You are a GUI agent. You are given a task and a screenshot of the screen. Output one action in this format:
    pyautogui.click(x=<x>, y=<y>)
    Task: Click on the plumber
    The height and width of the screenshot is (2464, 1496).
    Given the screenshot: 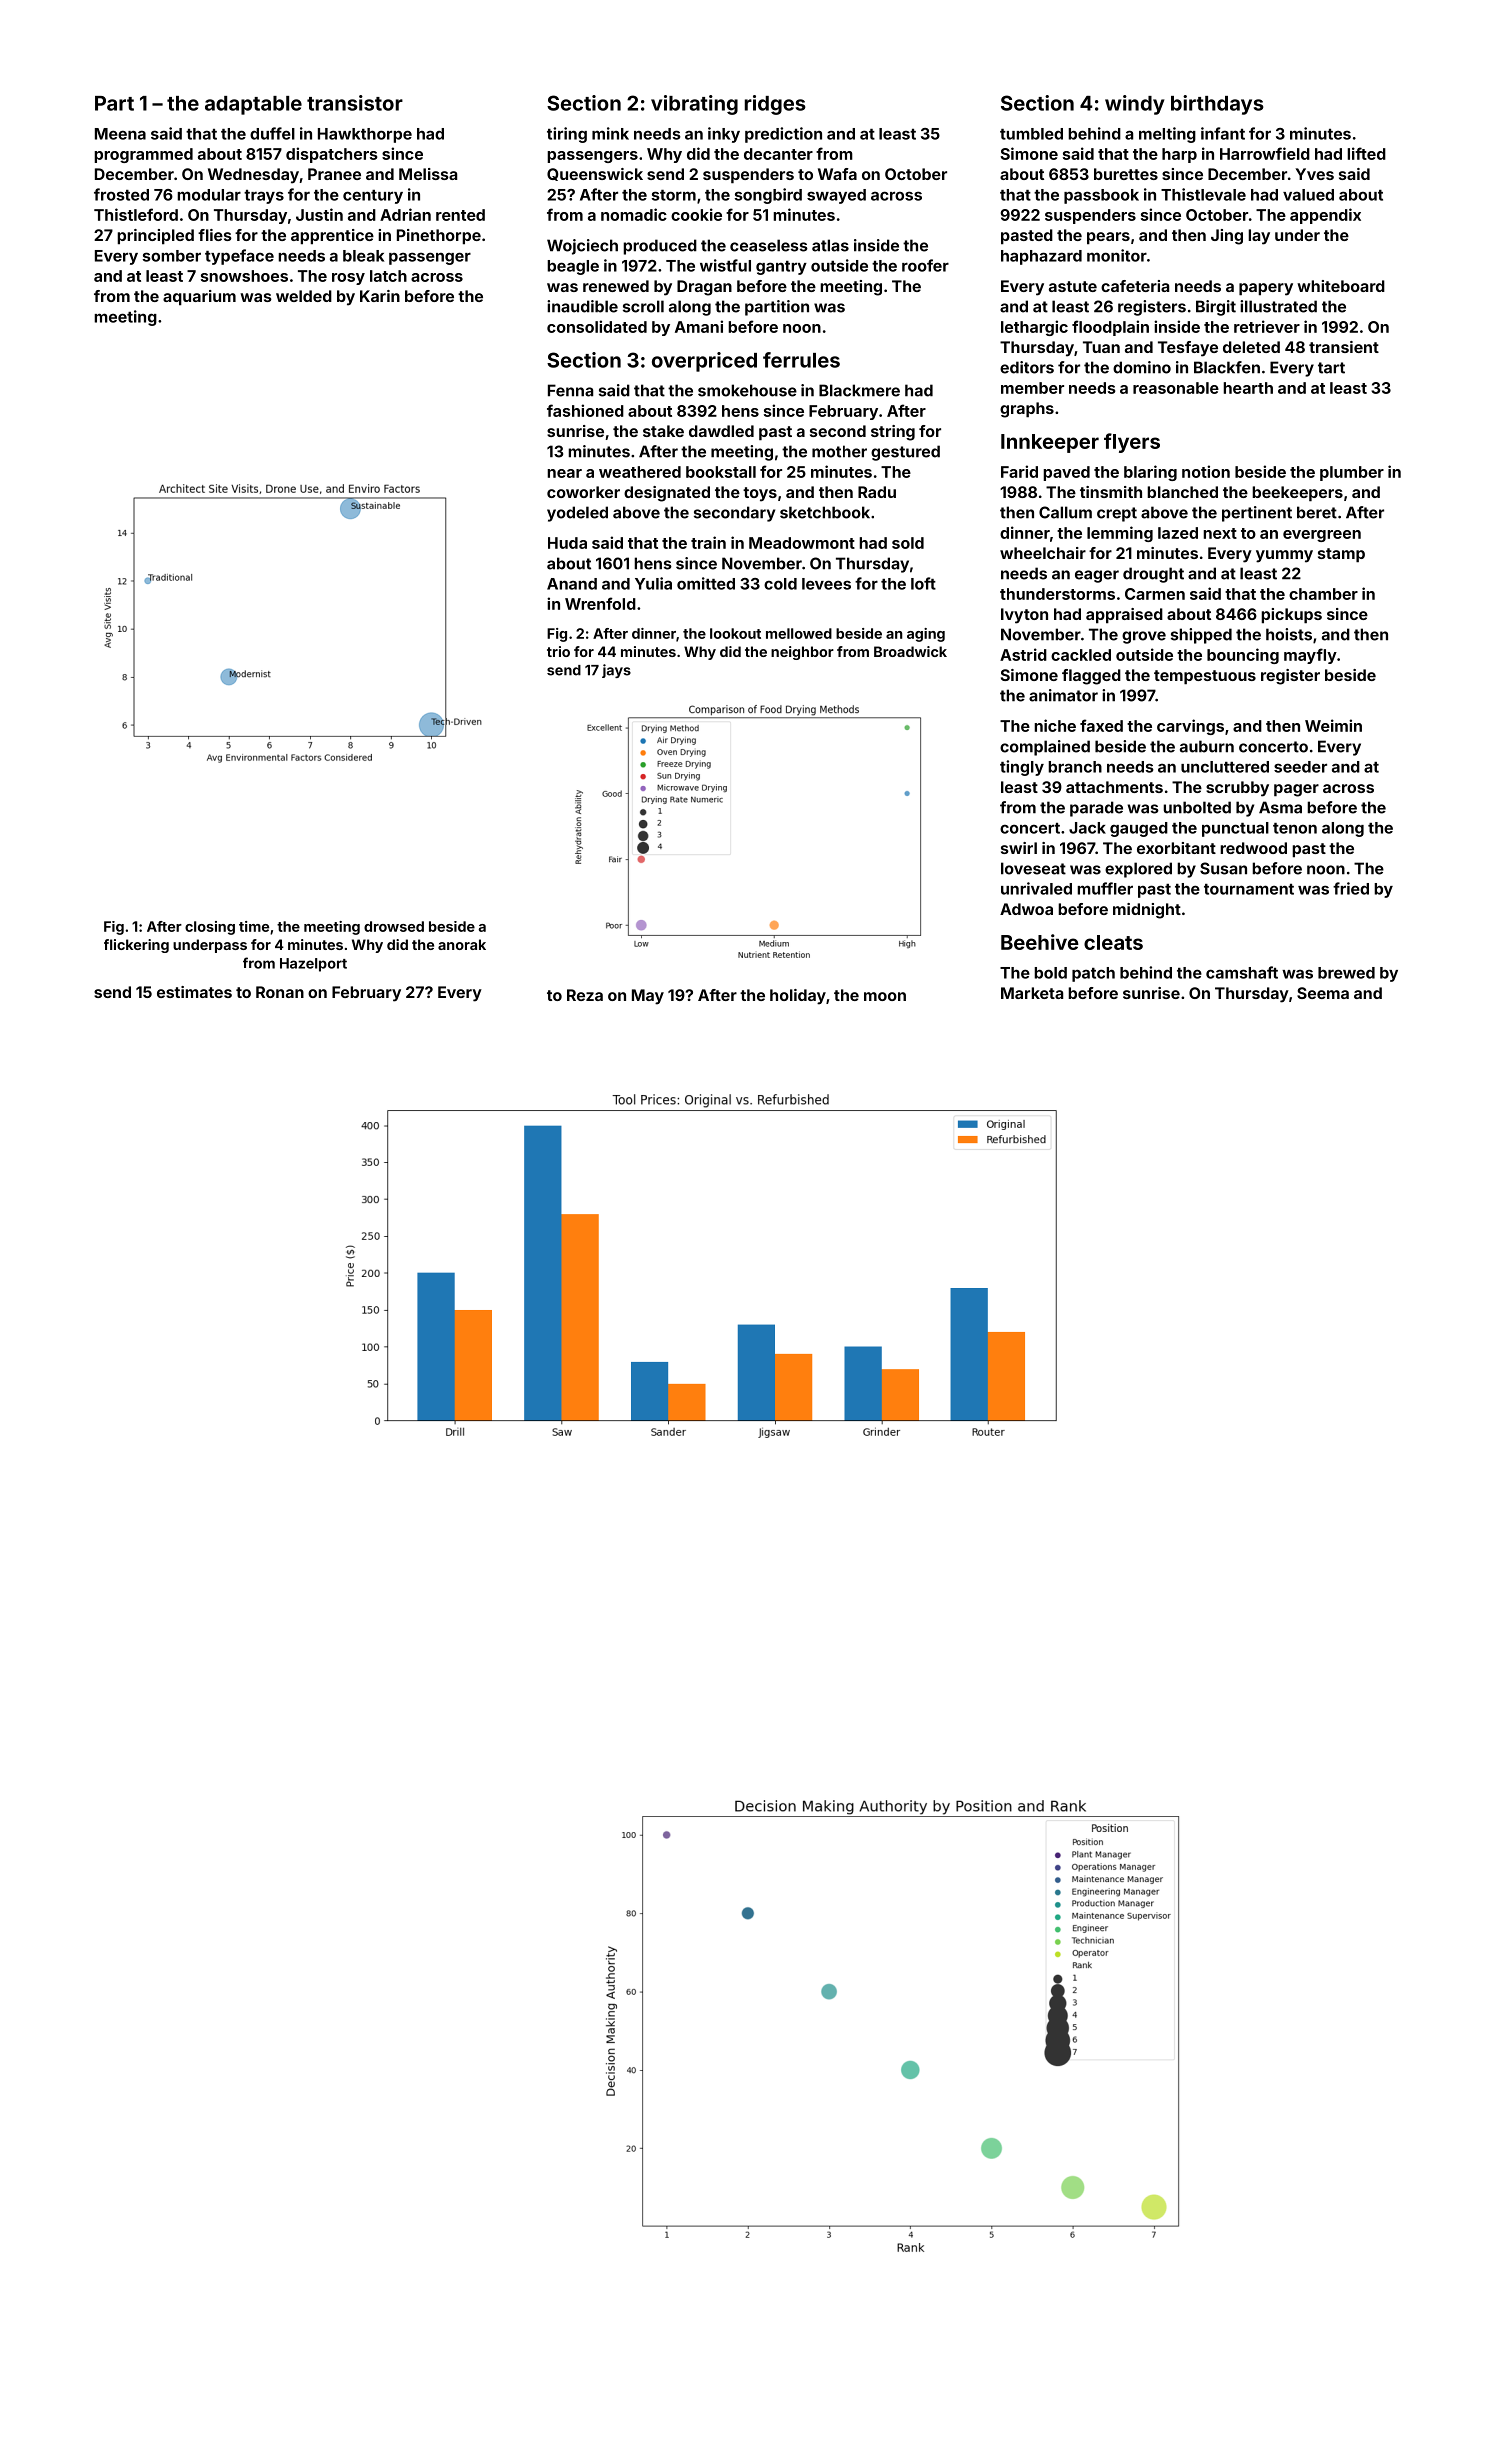 What is the action you would take?
    pyautogui.click(x=1352, y=473)
